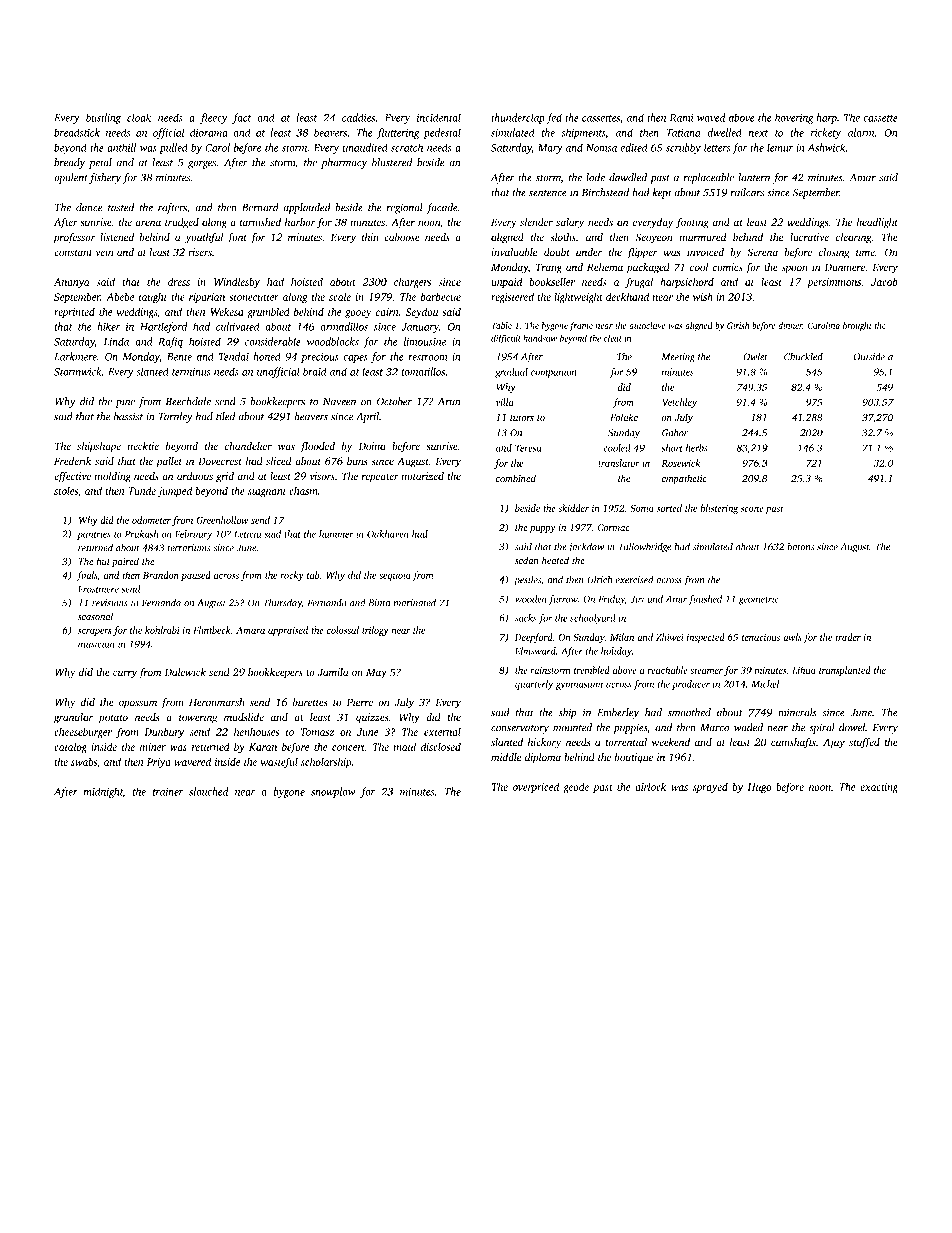 This document has height=1233, width=952. Describe the element at coordinates (241, 118) in the document. I see `fact` at that location.
